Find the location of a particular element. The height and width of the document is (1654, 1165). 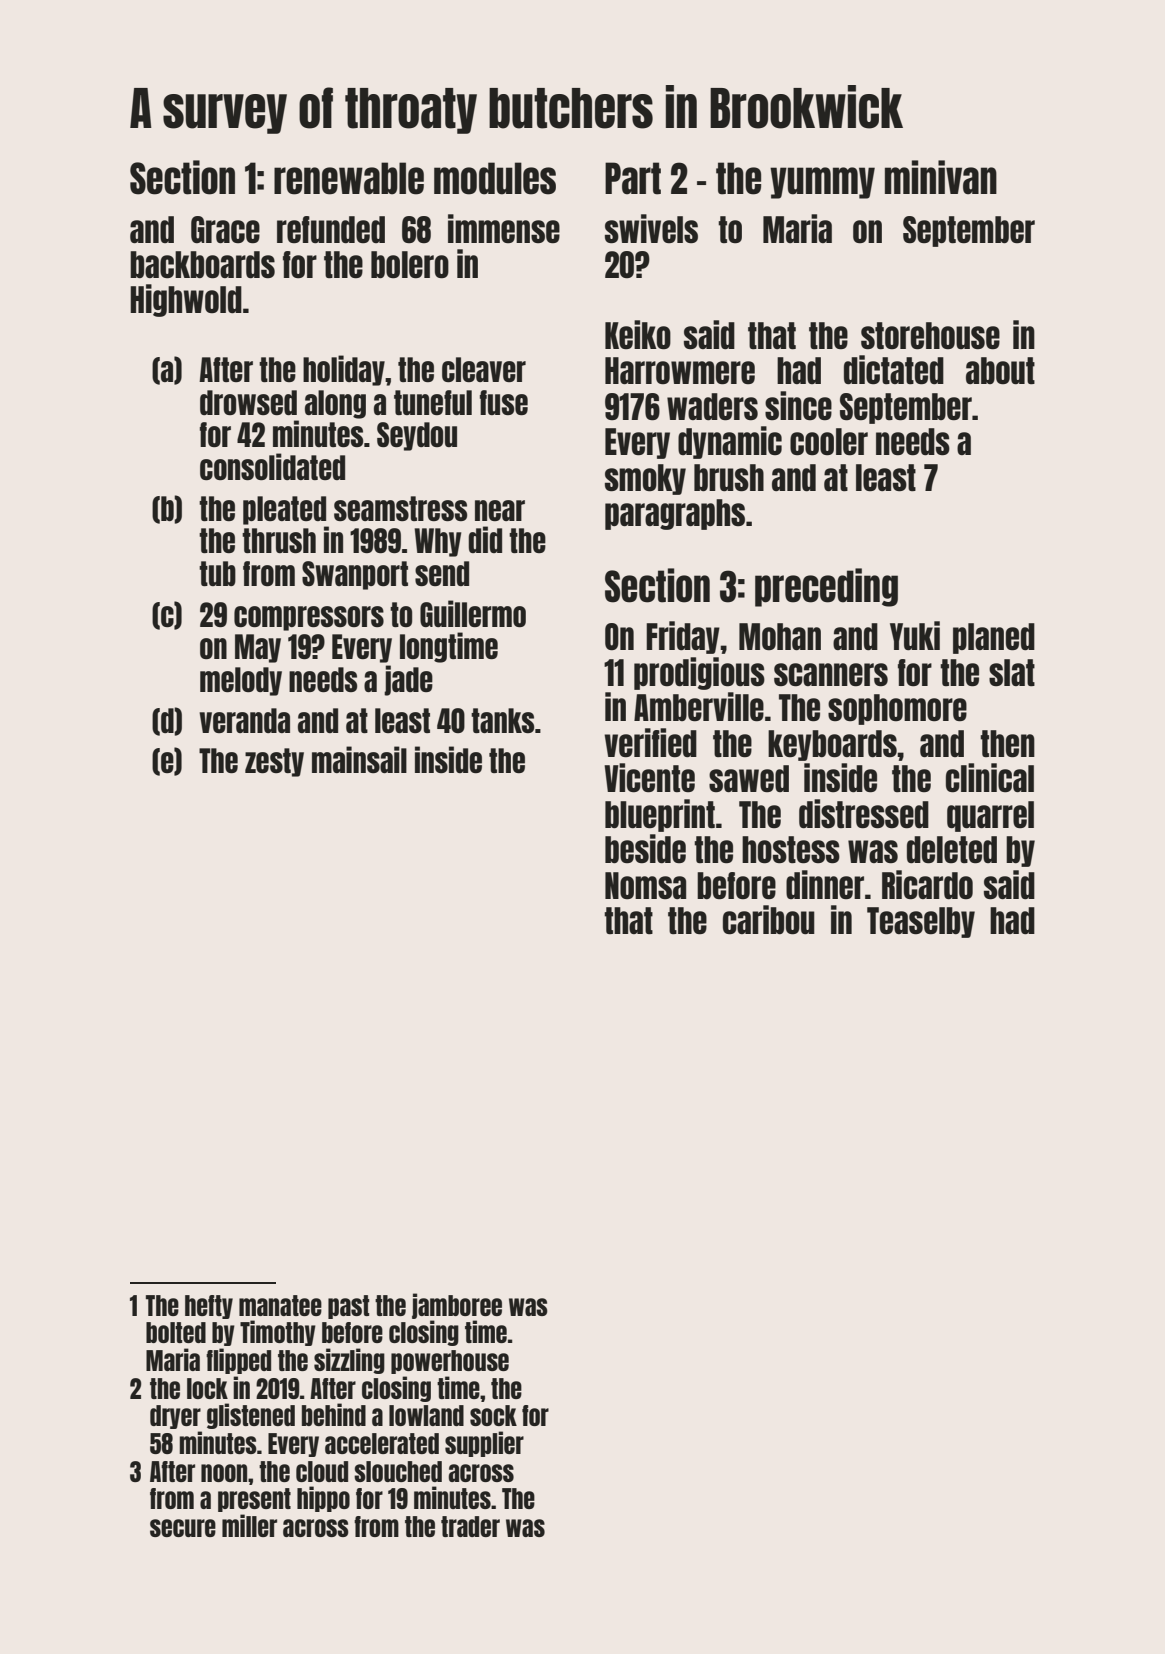

beside is located at coordinates (645, 848).
